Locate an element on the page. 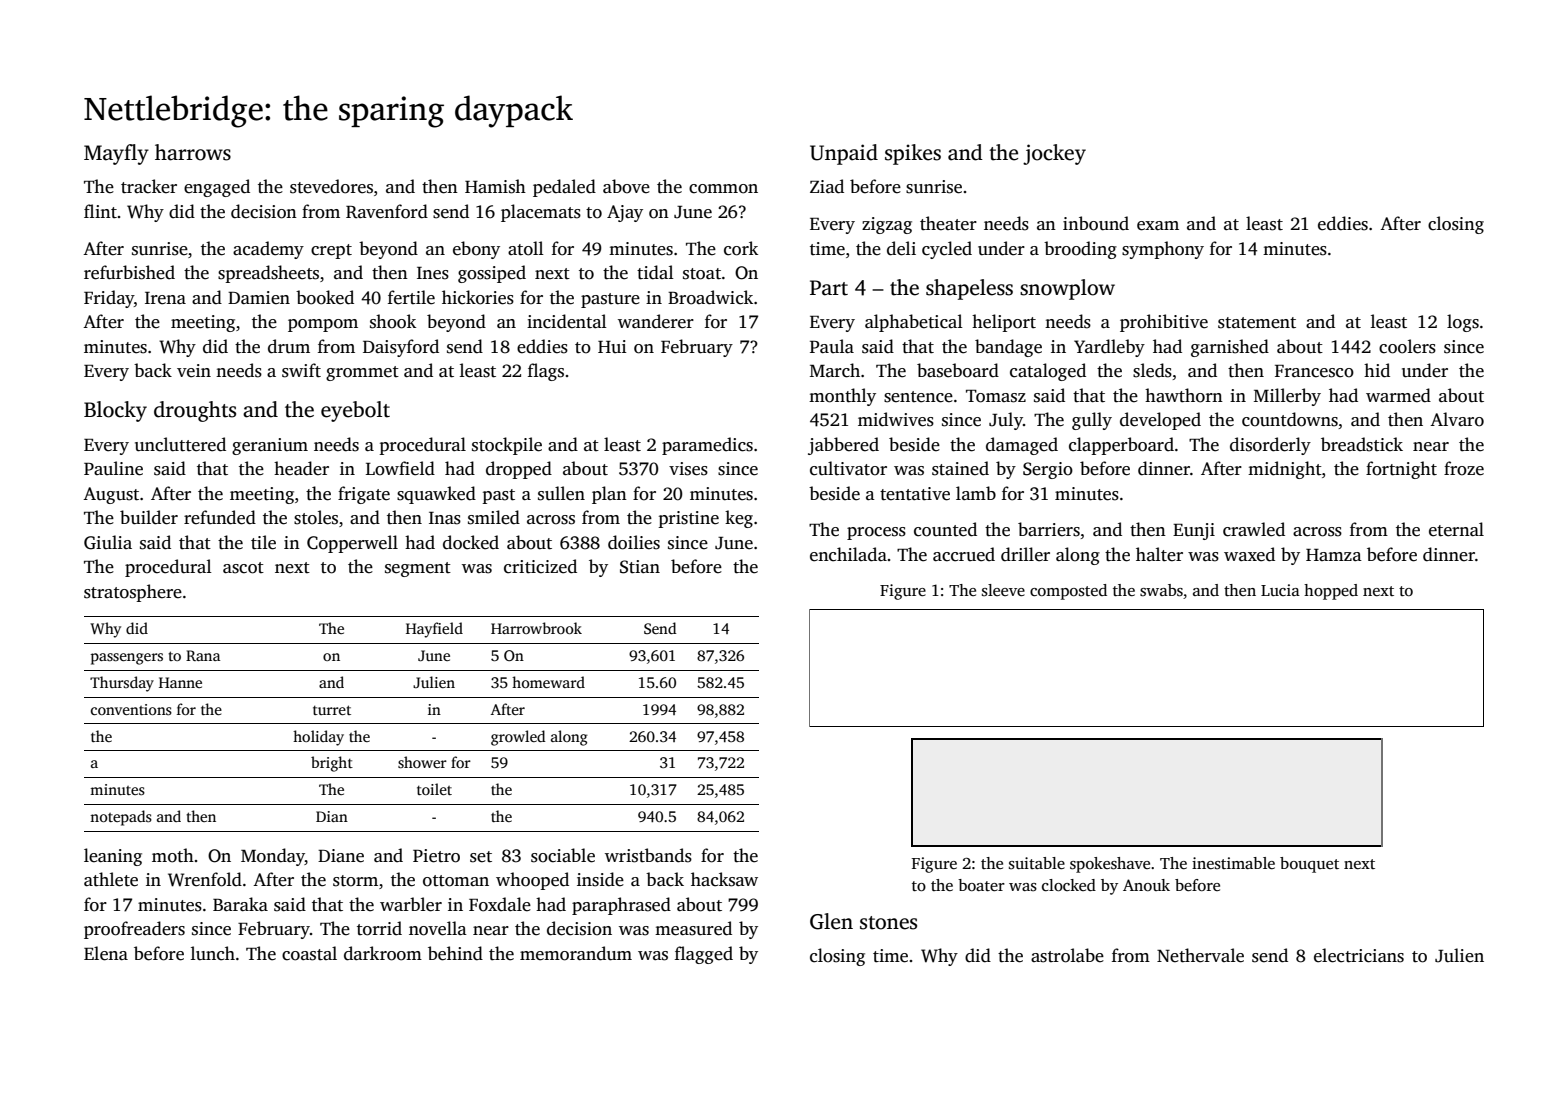 This document has width=1568, height=1109. wristbands is located at coordinates (648, 855).
